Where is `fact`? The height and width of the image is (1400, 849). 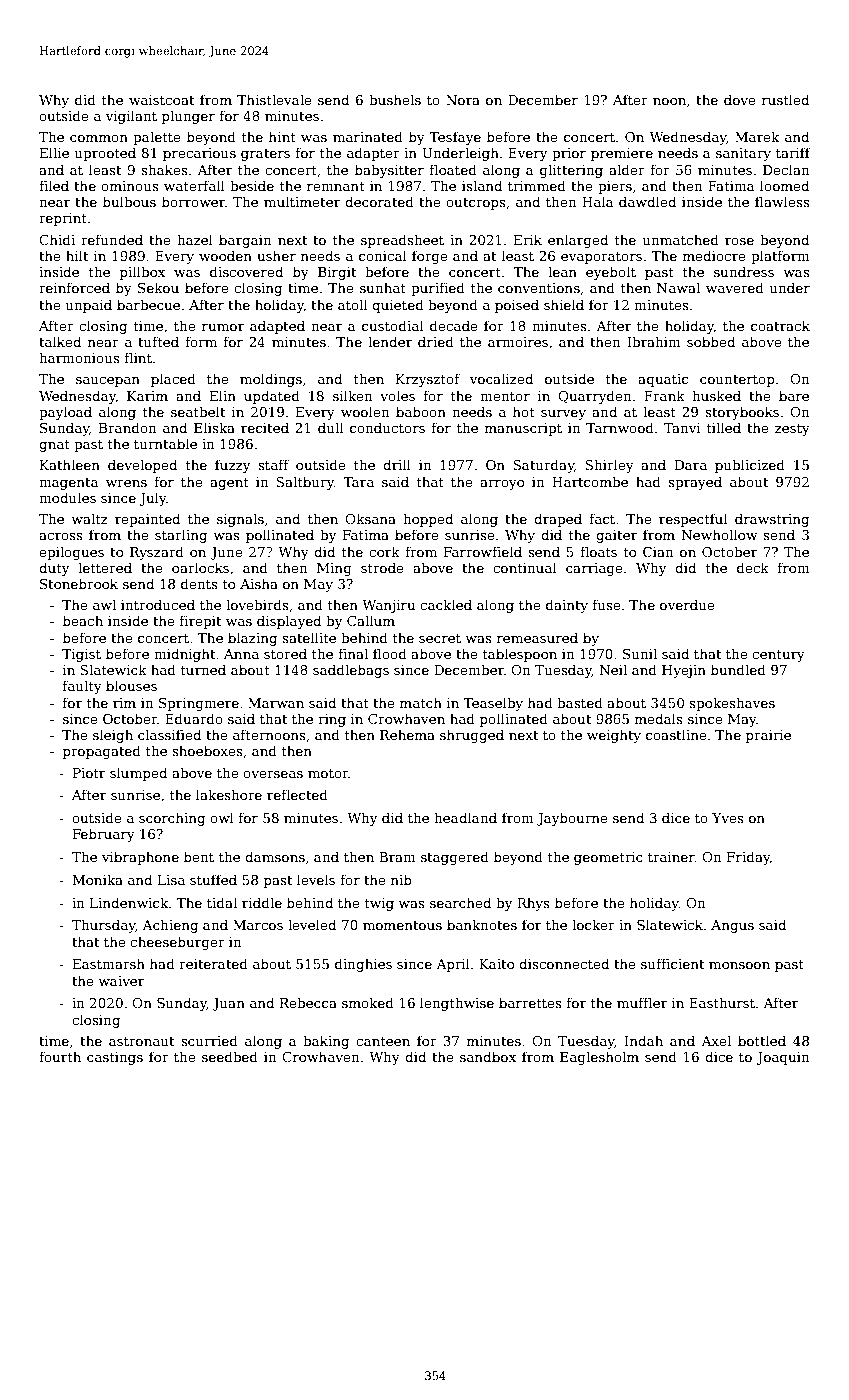
fact is located at coordinates (602, 518).
